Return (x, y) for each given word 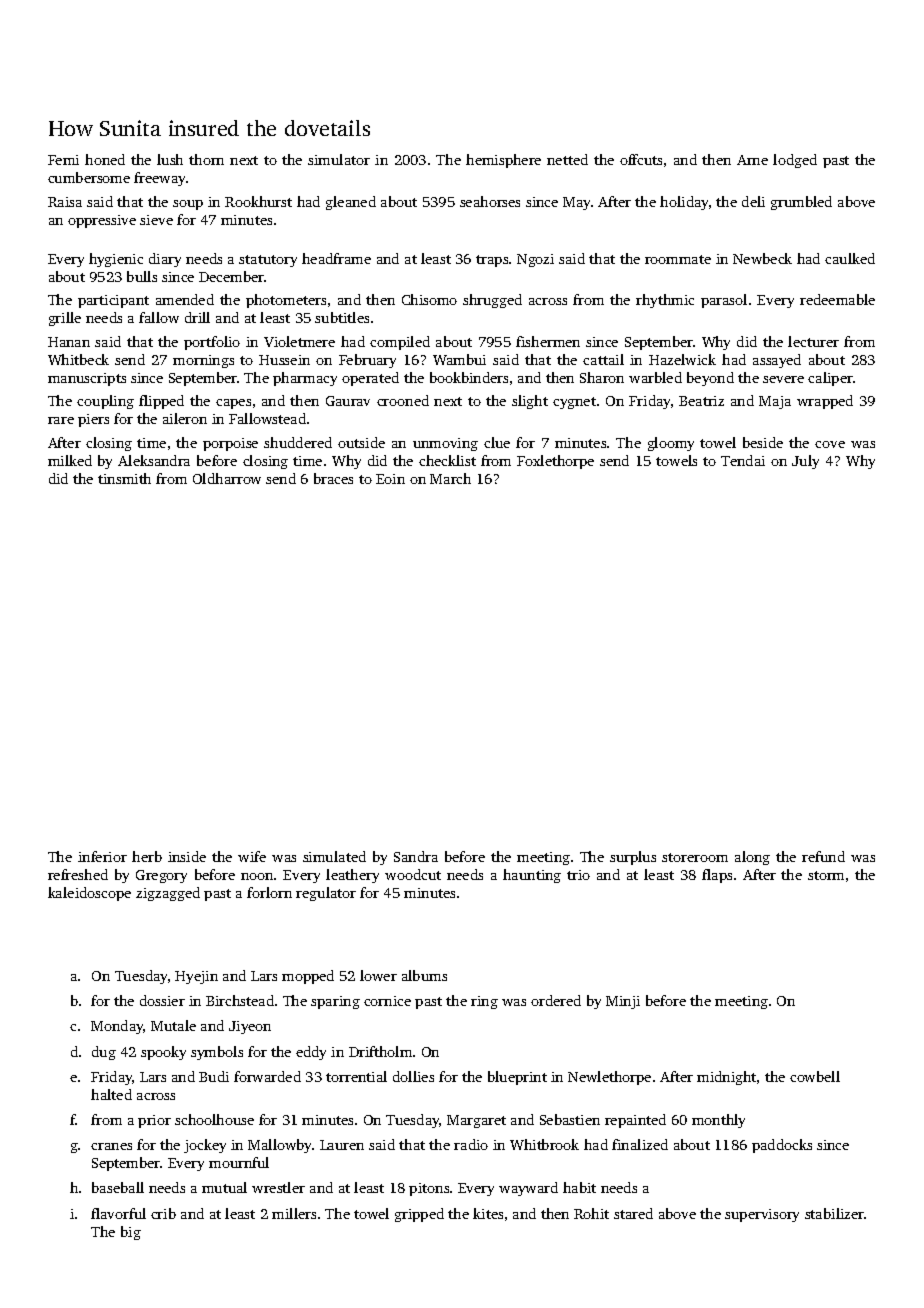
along (752, 858)
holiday (684, 203)
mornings (203, 361)
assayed (777, 361)
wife (252, 856)
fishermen (548, 341)
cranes (111, 1146)
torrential (356, 1076)
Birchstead (240, 1000)
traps (492, 261)
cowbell (815, 1076)
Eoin (390, 479)
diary (165, 260)
